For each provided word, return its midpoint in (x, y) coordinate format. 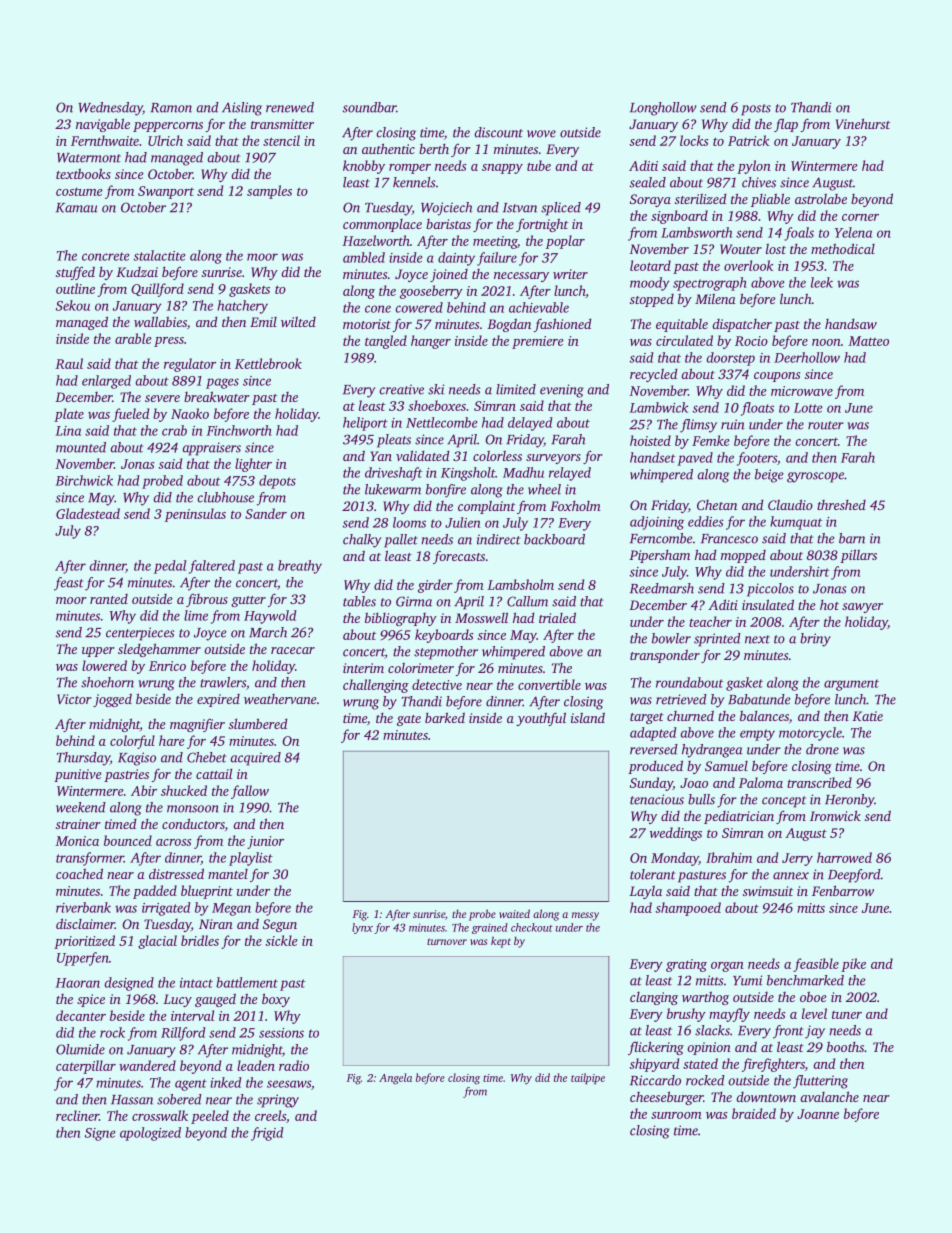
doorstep (731, 359)
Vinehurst (863, 123)
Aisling (242, 109)
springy (278, 1101)
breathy (300, 567)
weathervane (280, 699)
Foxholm (575, 505)
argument (851, 685)
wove (541, 134)
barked (445, 717)
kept (501, 942)
